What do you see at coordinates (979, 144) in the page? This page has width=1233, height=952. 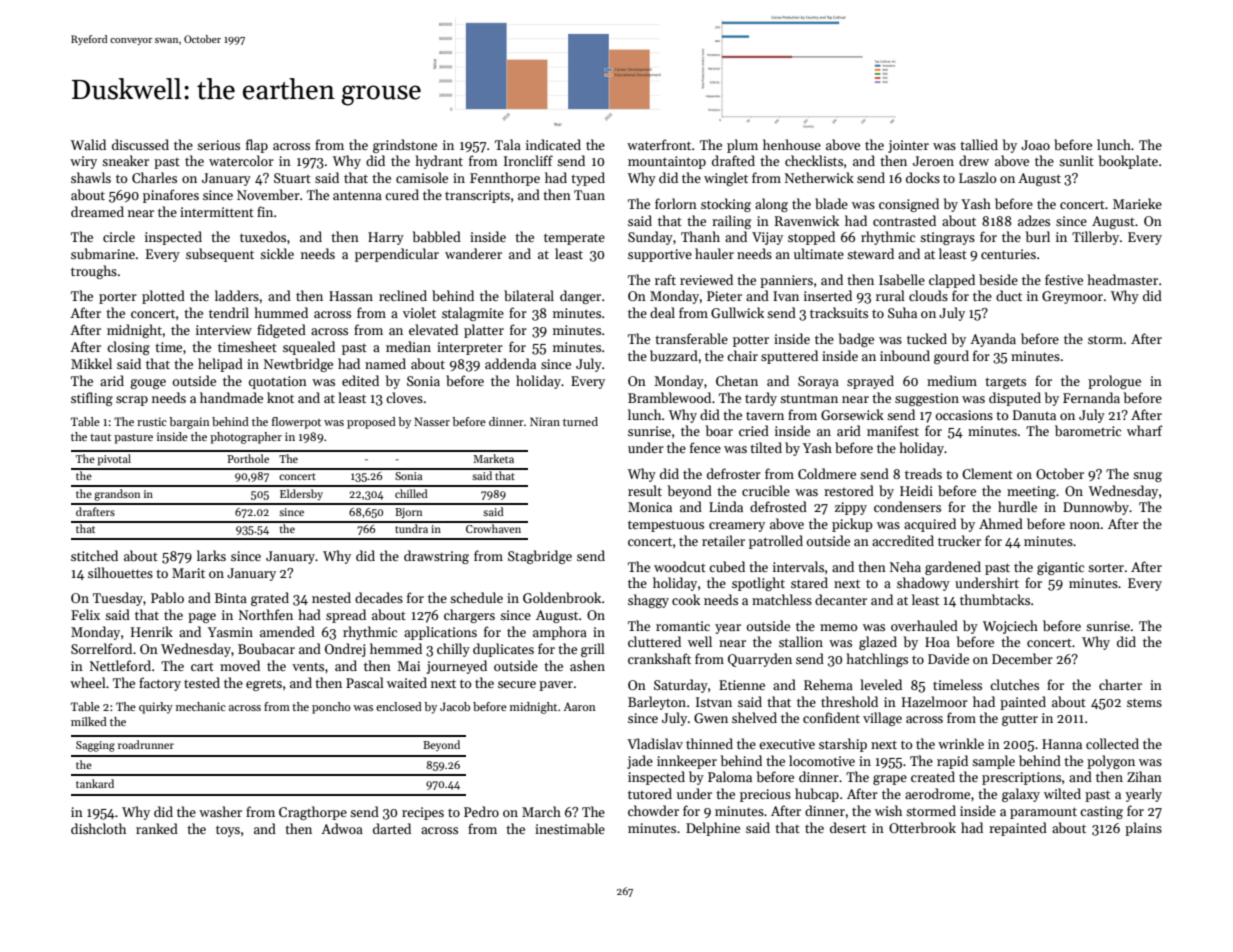 I see `tallied` at bounding box center [979, 144].
